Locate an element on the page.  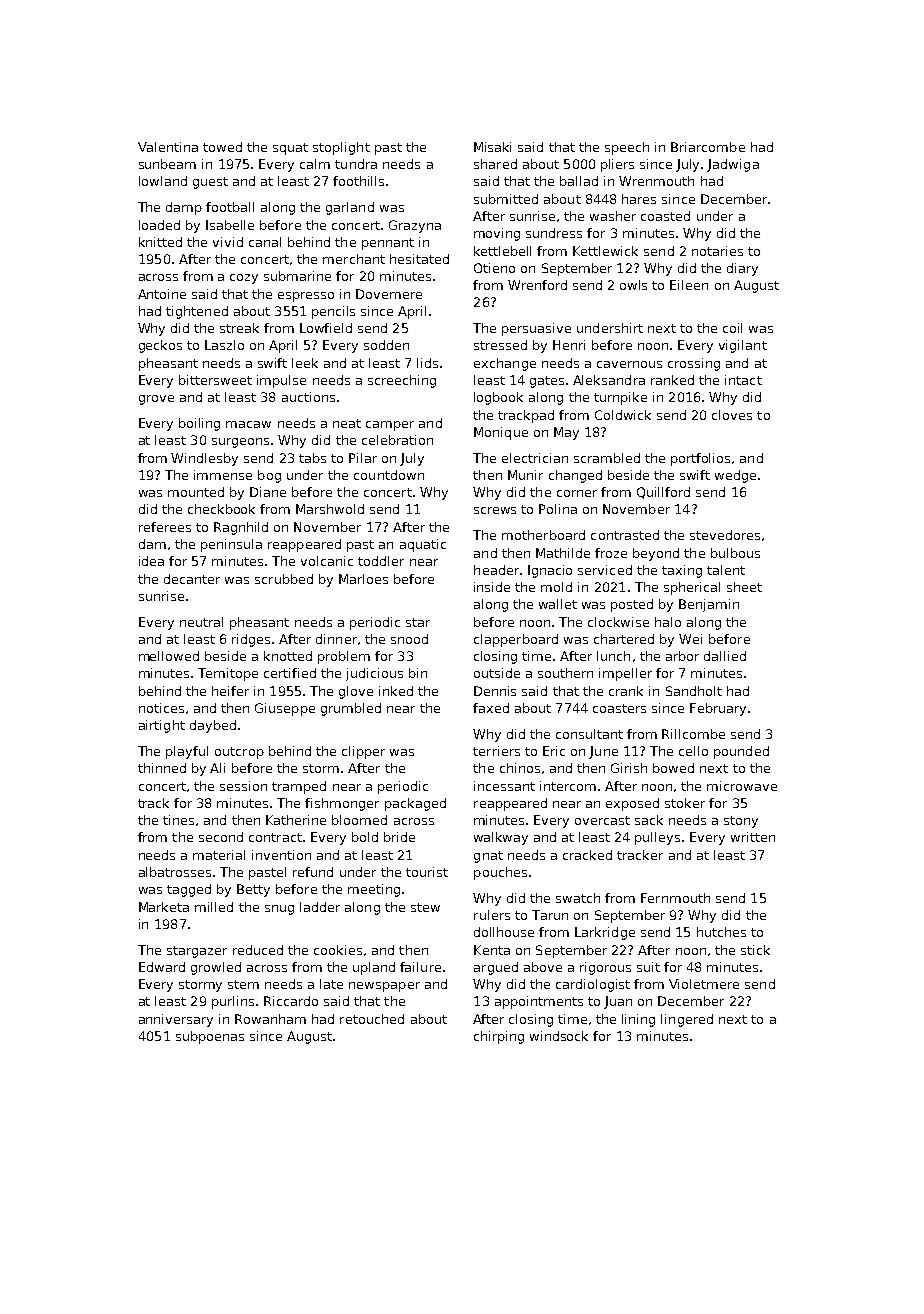
Windlesby is located at coordinates (204, 459).
